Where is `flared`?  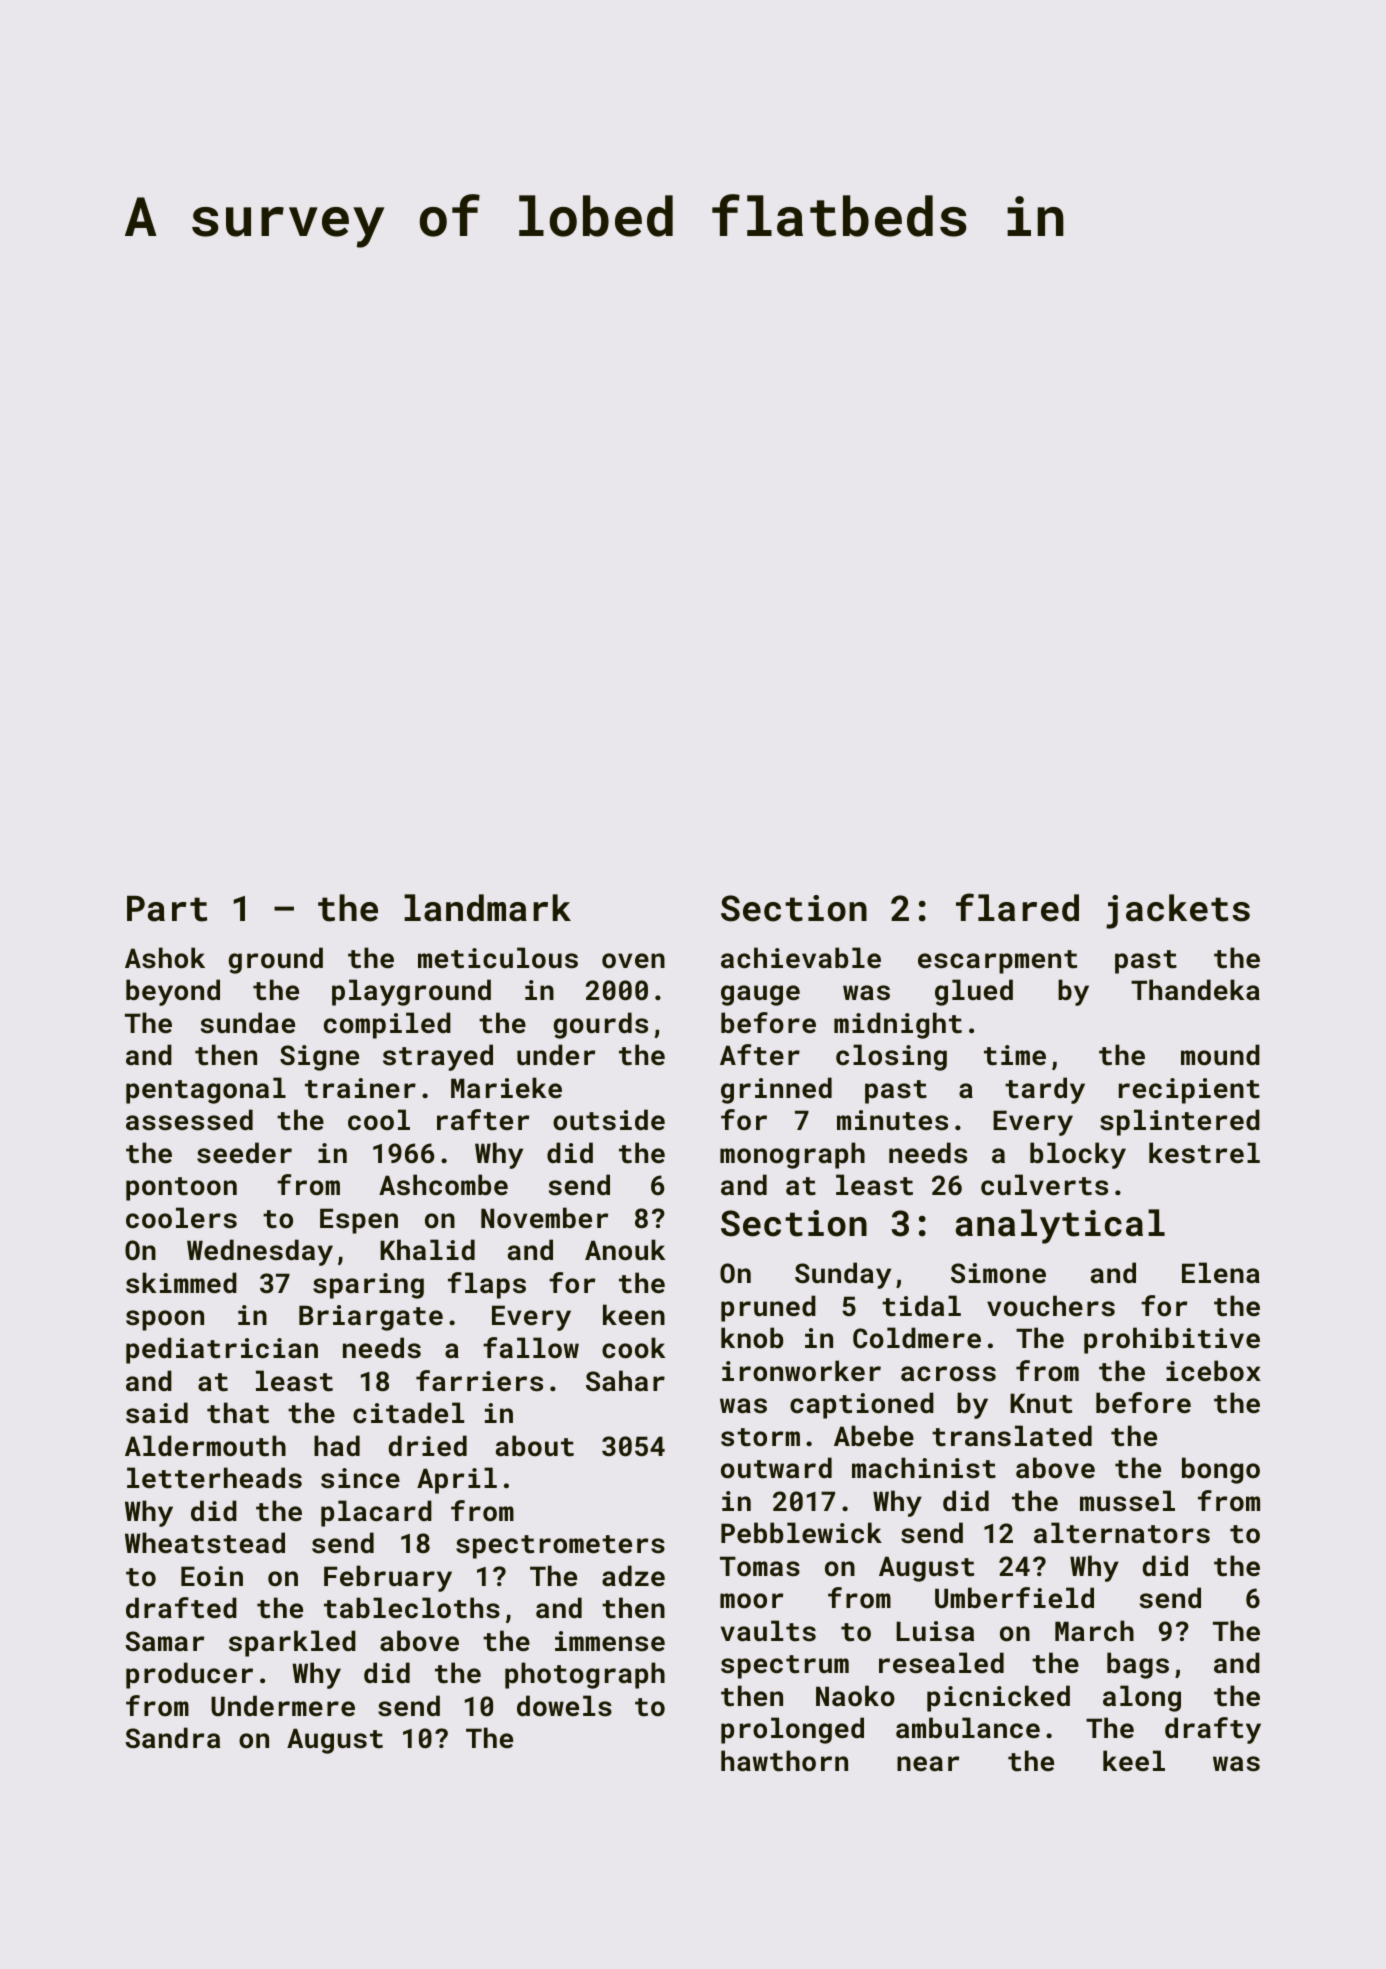 flared is located at coordinates (1017, 907).
